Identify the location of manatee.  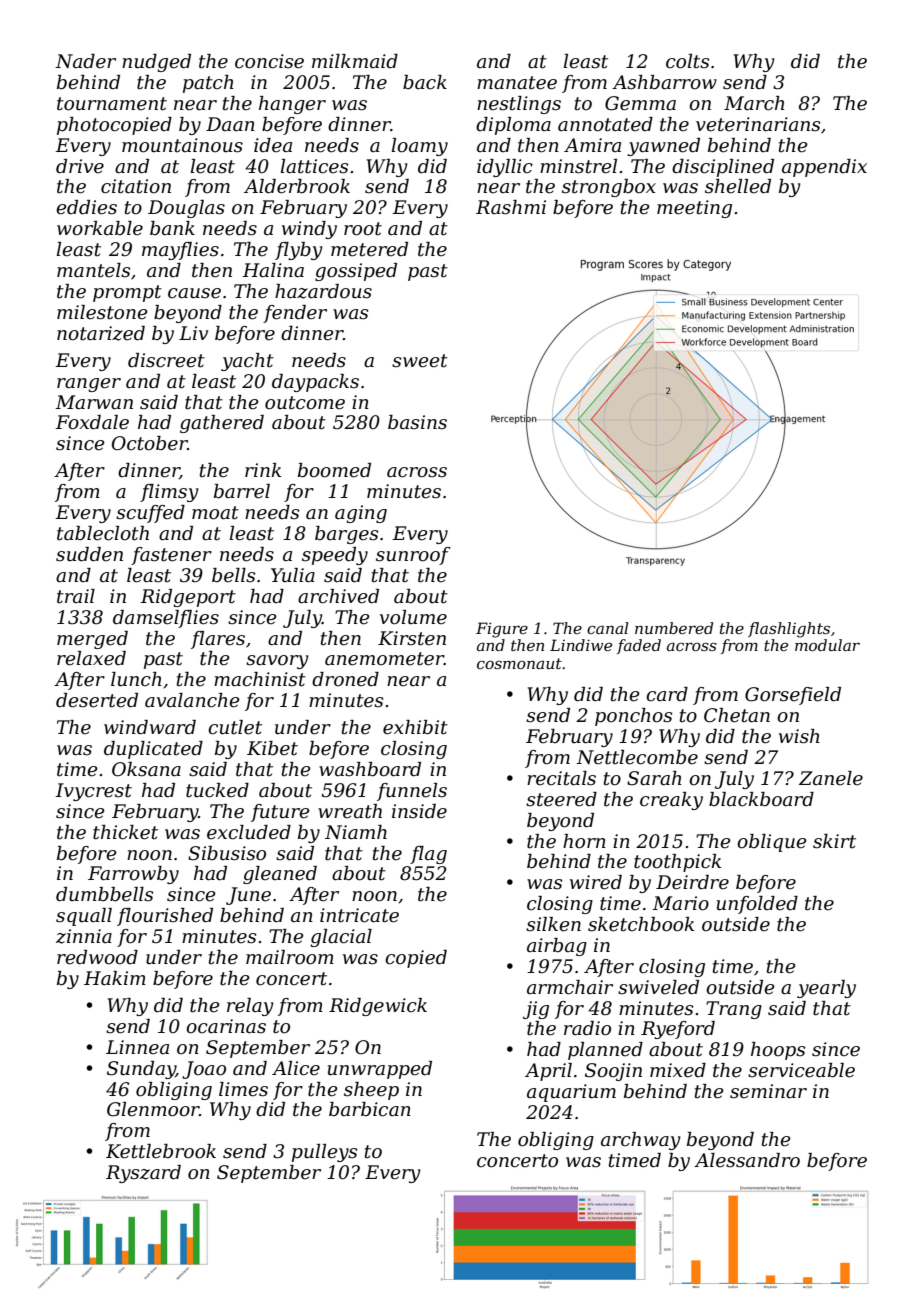
(517, 83).
